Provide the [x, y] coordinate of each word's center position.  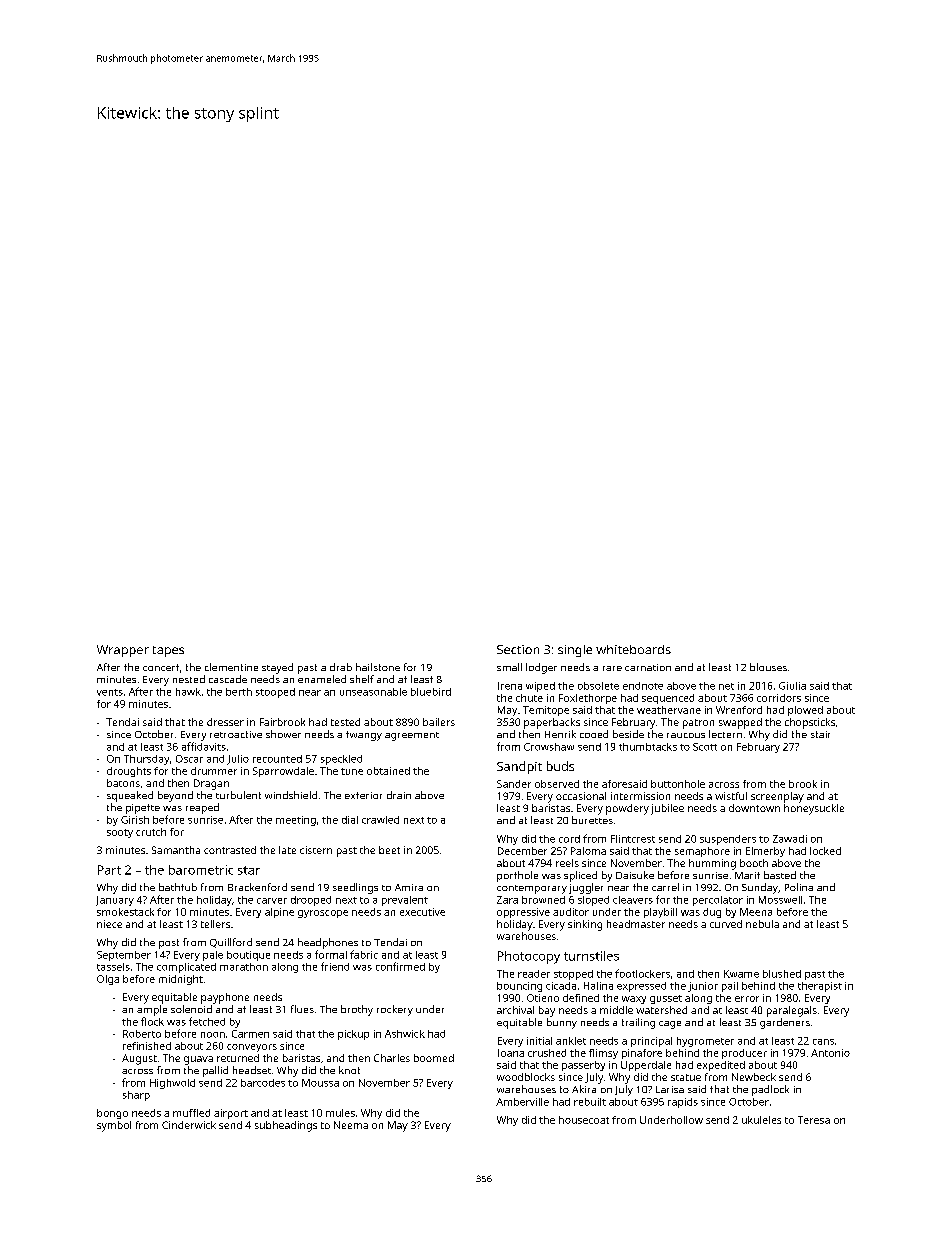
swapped [740, 723]
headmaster [636, 924]
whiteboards [633, 649]
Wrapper [123, 651]
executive [422, 912]
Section [518, 649]
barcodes [263, 1083]
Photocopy [529, 957]
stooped [275, 693]
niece [109, 924]
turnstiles [591, 956]
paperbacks [552, 723]
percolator [718, 901]
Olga [108, 980]
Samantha [176, 850]
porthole [517, 876]
